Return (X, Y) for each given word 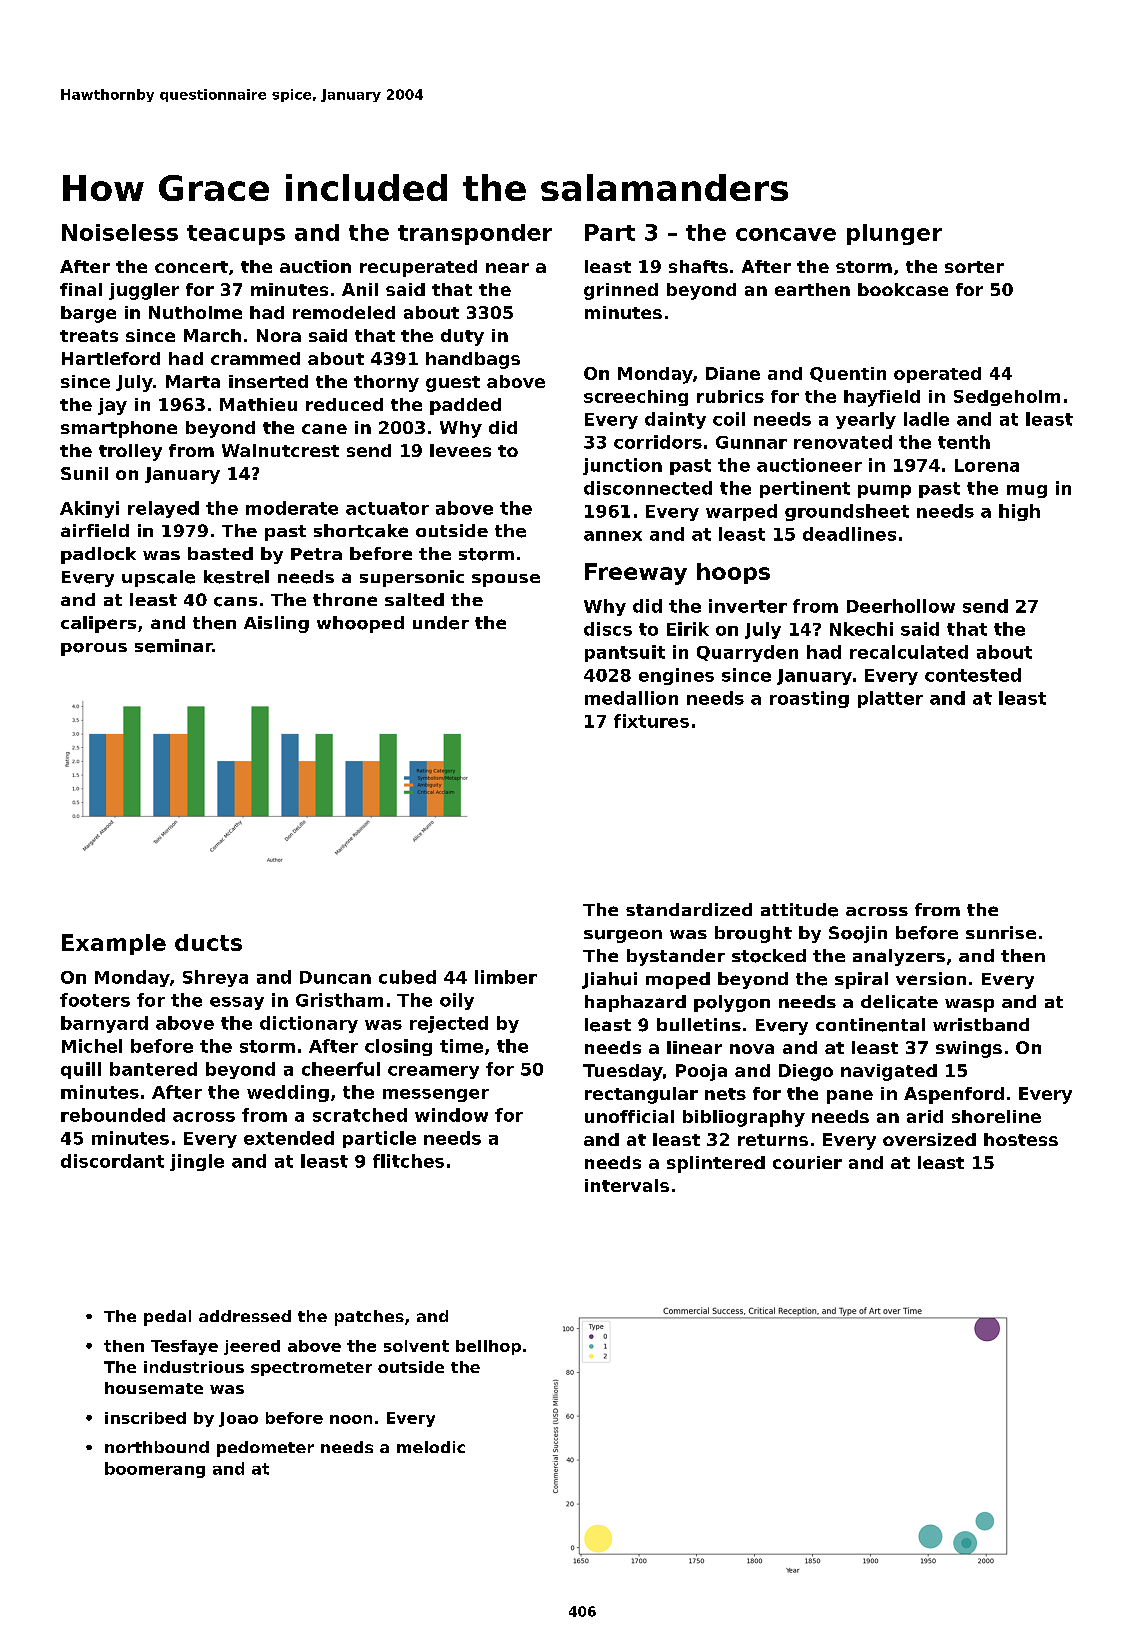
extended (289, 1138)
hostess (1021, 1139)
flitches (408, 1161)
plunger (894, 234)
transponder (475, 234)
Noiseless (120, 232)
